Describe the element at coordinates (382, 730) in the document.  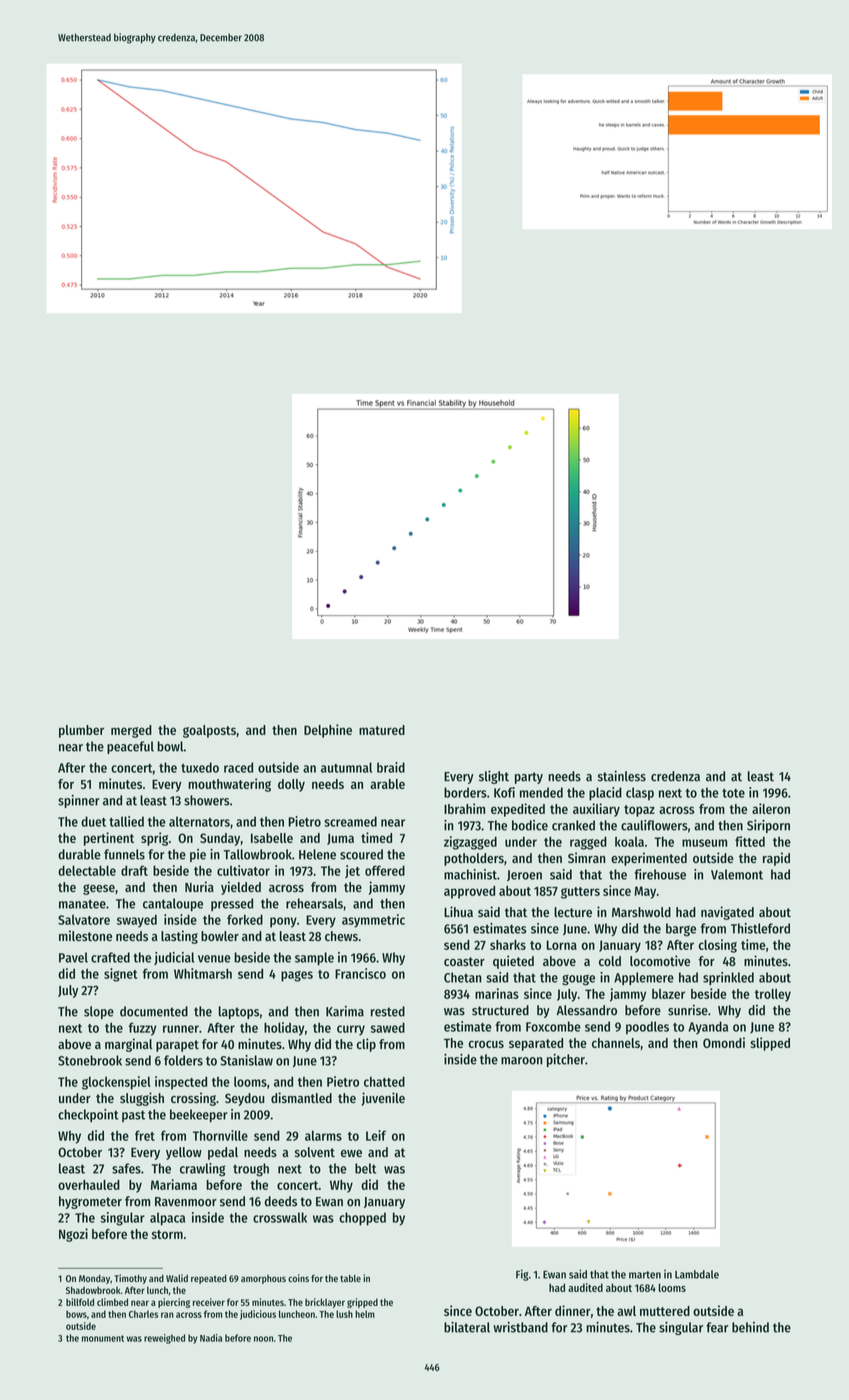
I see `matured` at that location.
